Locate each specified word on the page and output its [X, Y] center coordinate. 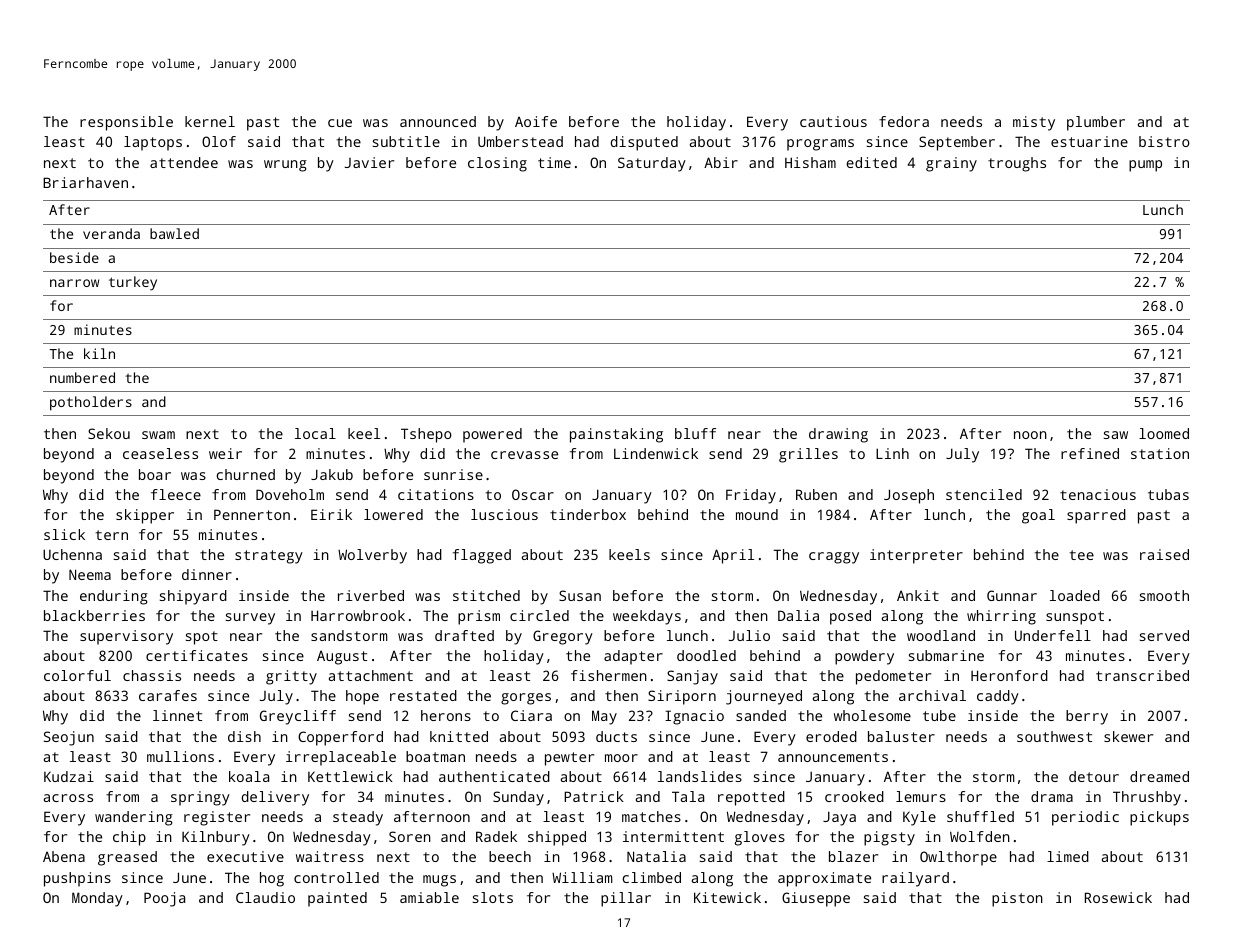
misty [1034, 123]
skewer [1128, 736]
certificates [197, 655]
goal [1038, 516]
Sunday [518, 798]
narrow [74, 283]
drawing [838, 435]
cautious [833, 121]
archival [932, 695]
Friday [751, 496]
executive [245, 856]
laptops [153, 143]
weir [225, 453]
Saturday [652, 164]
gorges [526, 699]
